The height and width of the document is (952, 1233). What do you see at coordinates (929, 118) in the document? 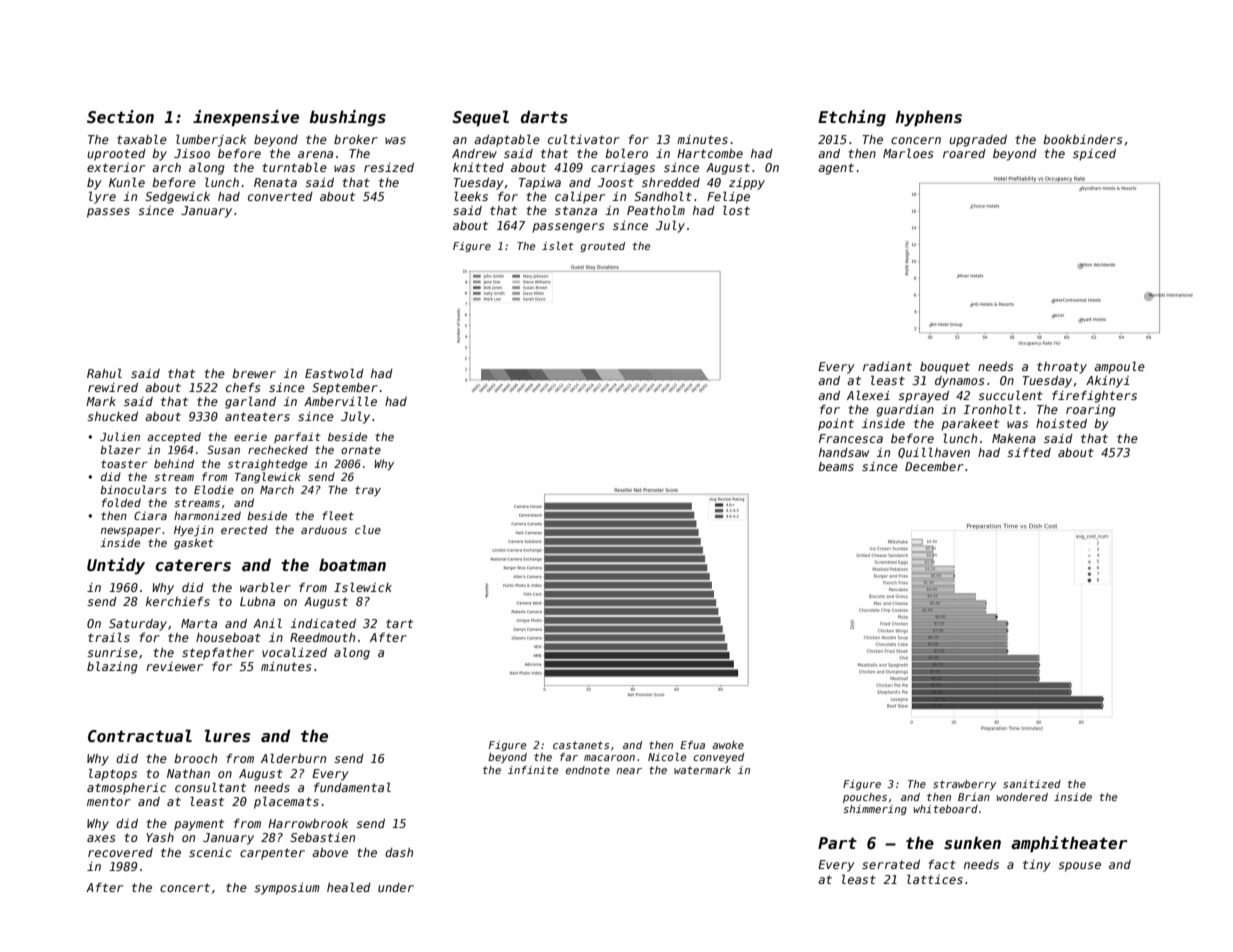
I see `hyphens` at bounding box center [929, 118].
